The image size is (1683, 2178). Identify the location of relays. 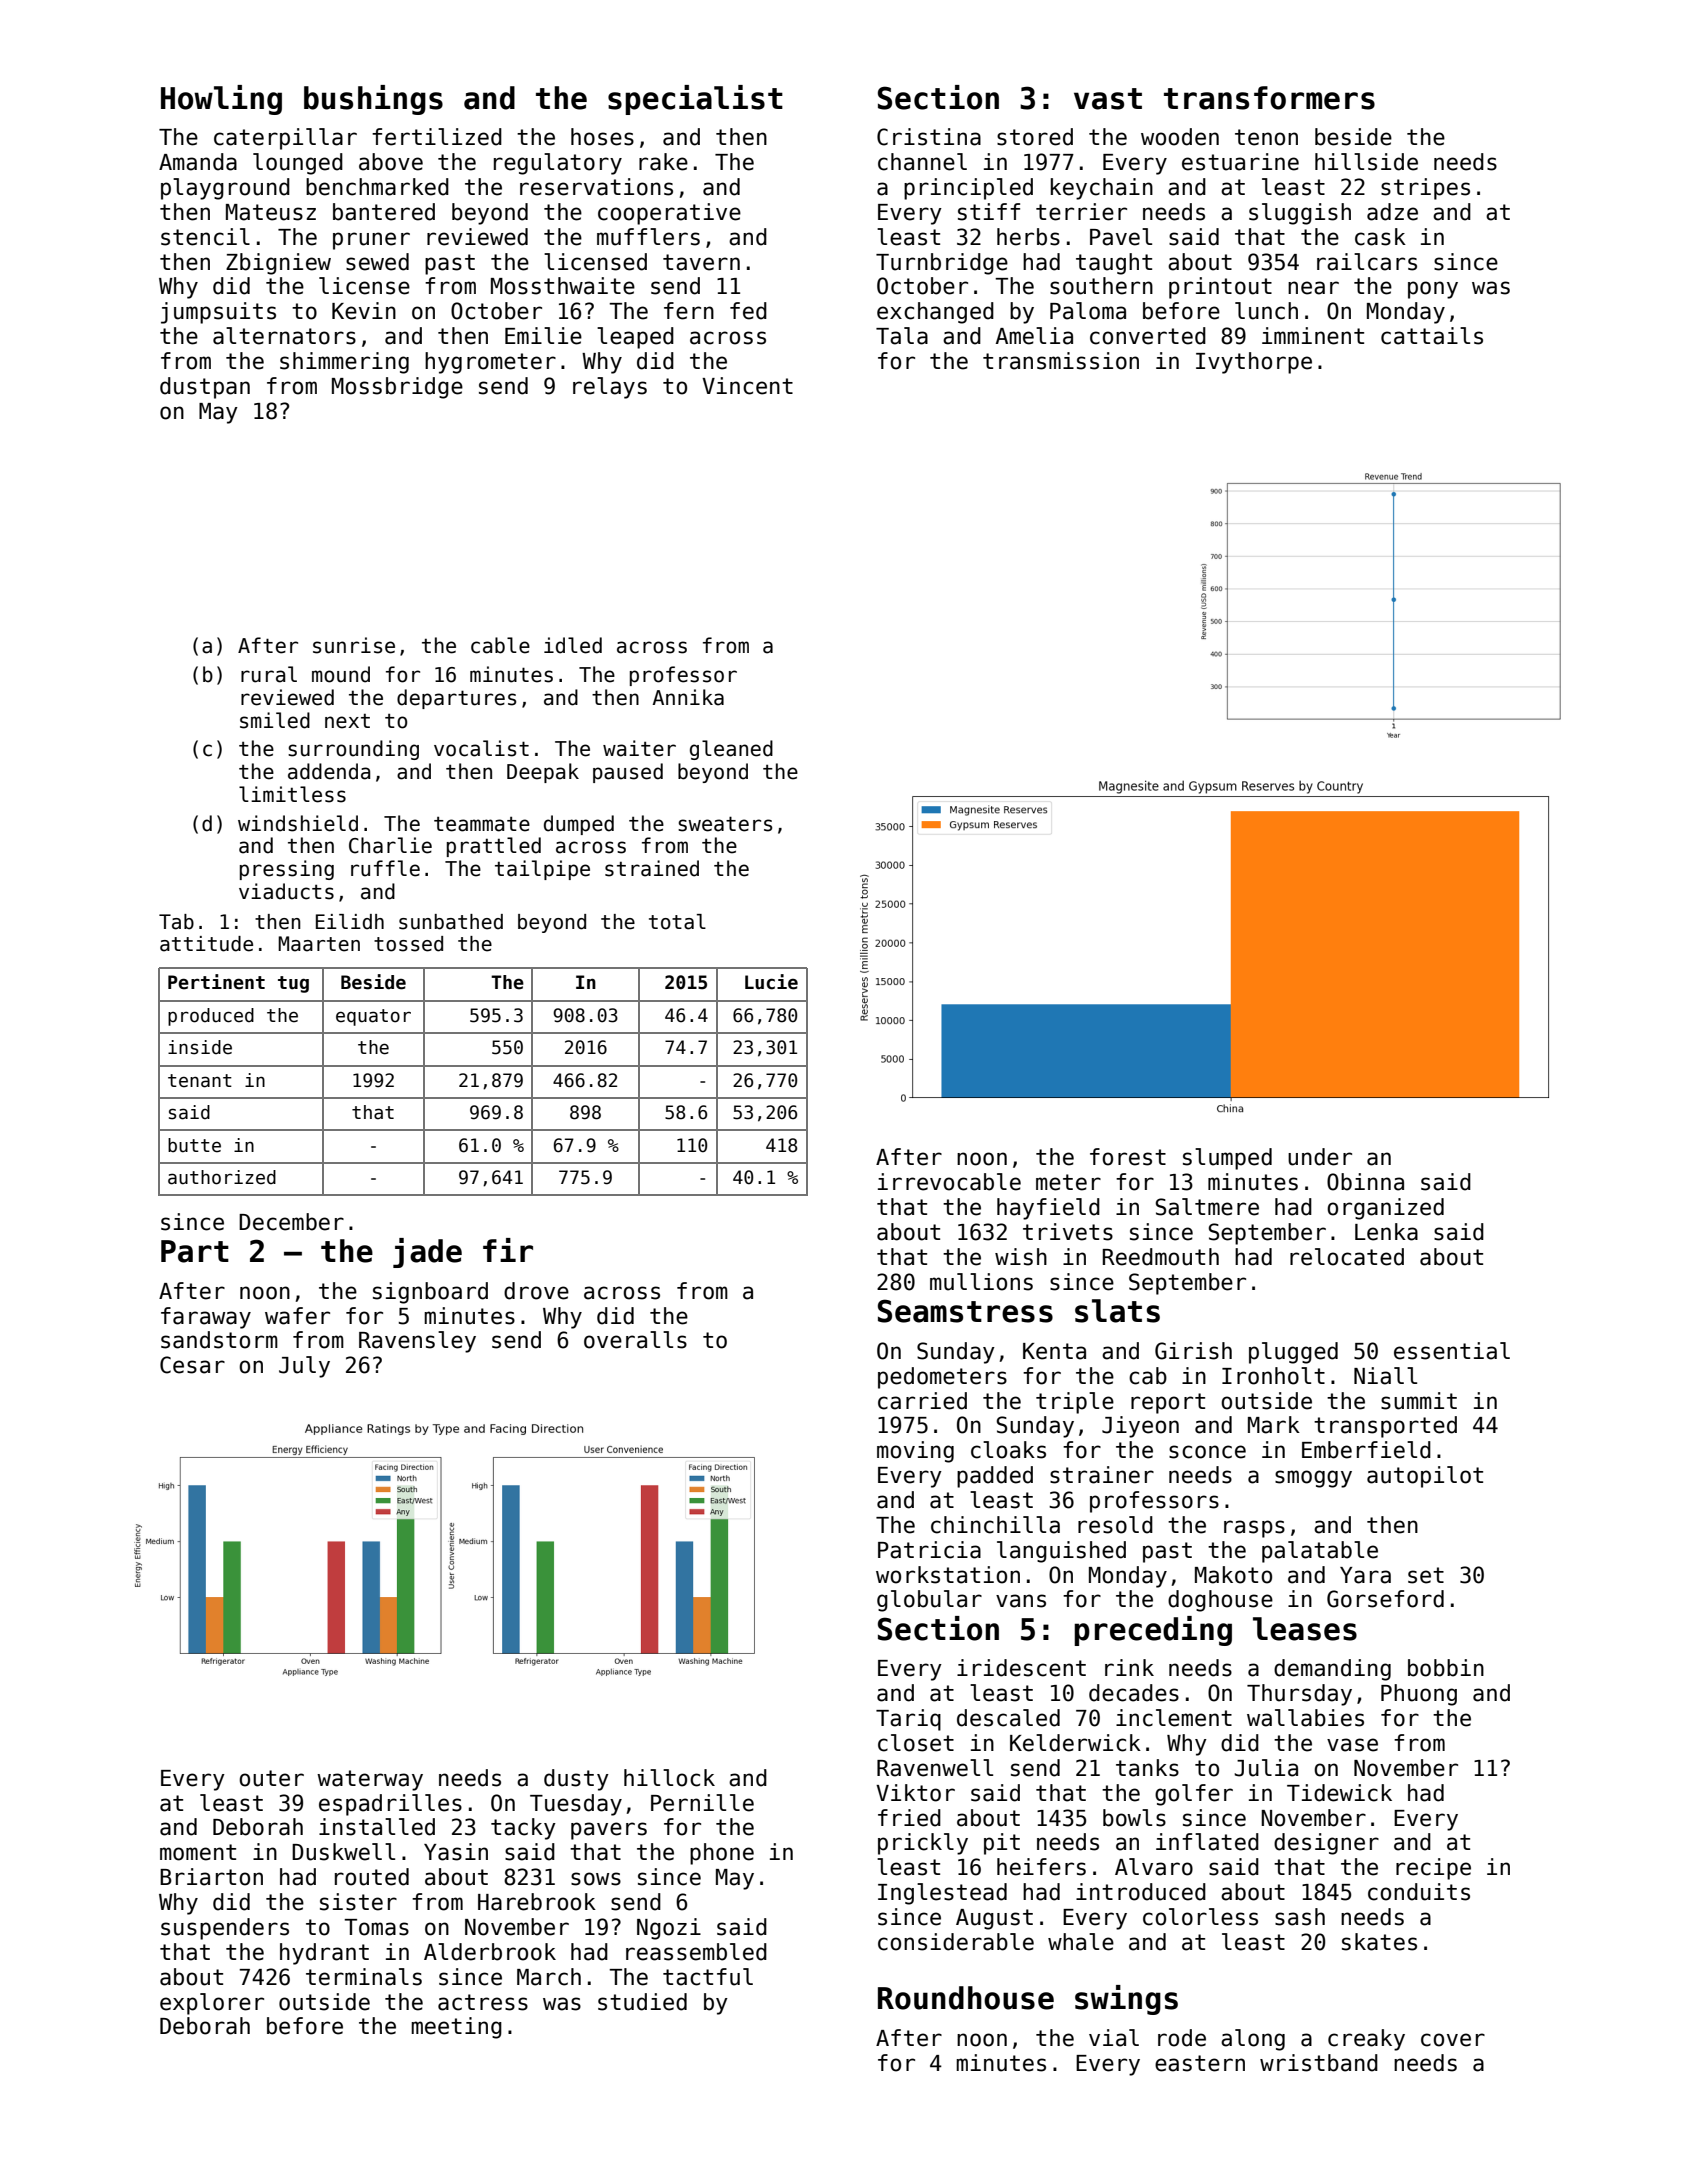
(610, 388).
